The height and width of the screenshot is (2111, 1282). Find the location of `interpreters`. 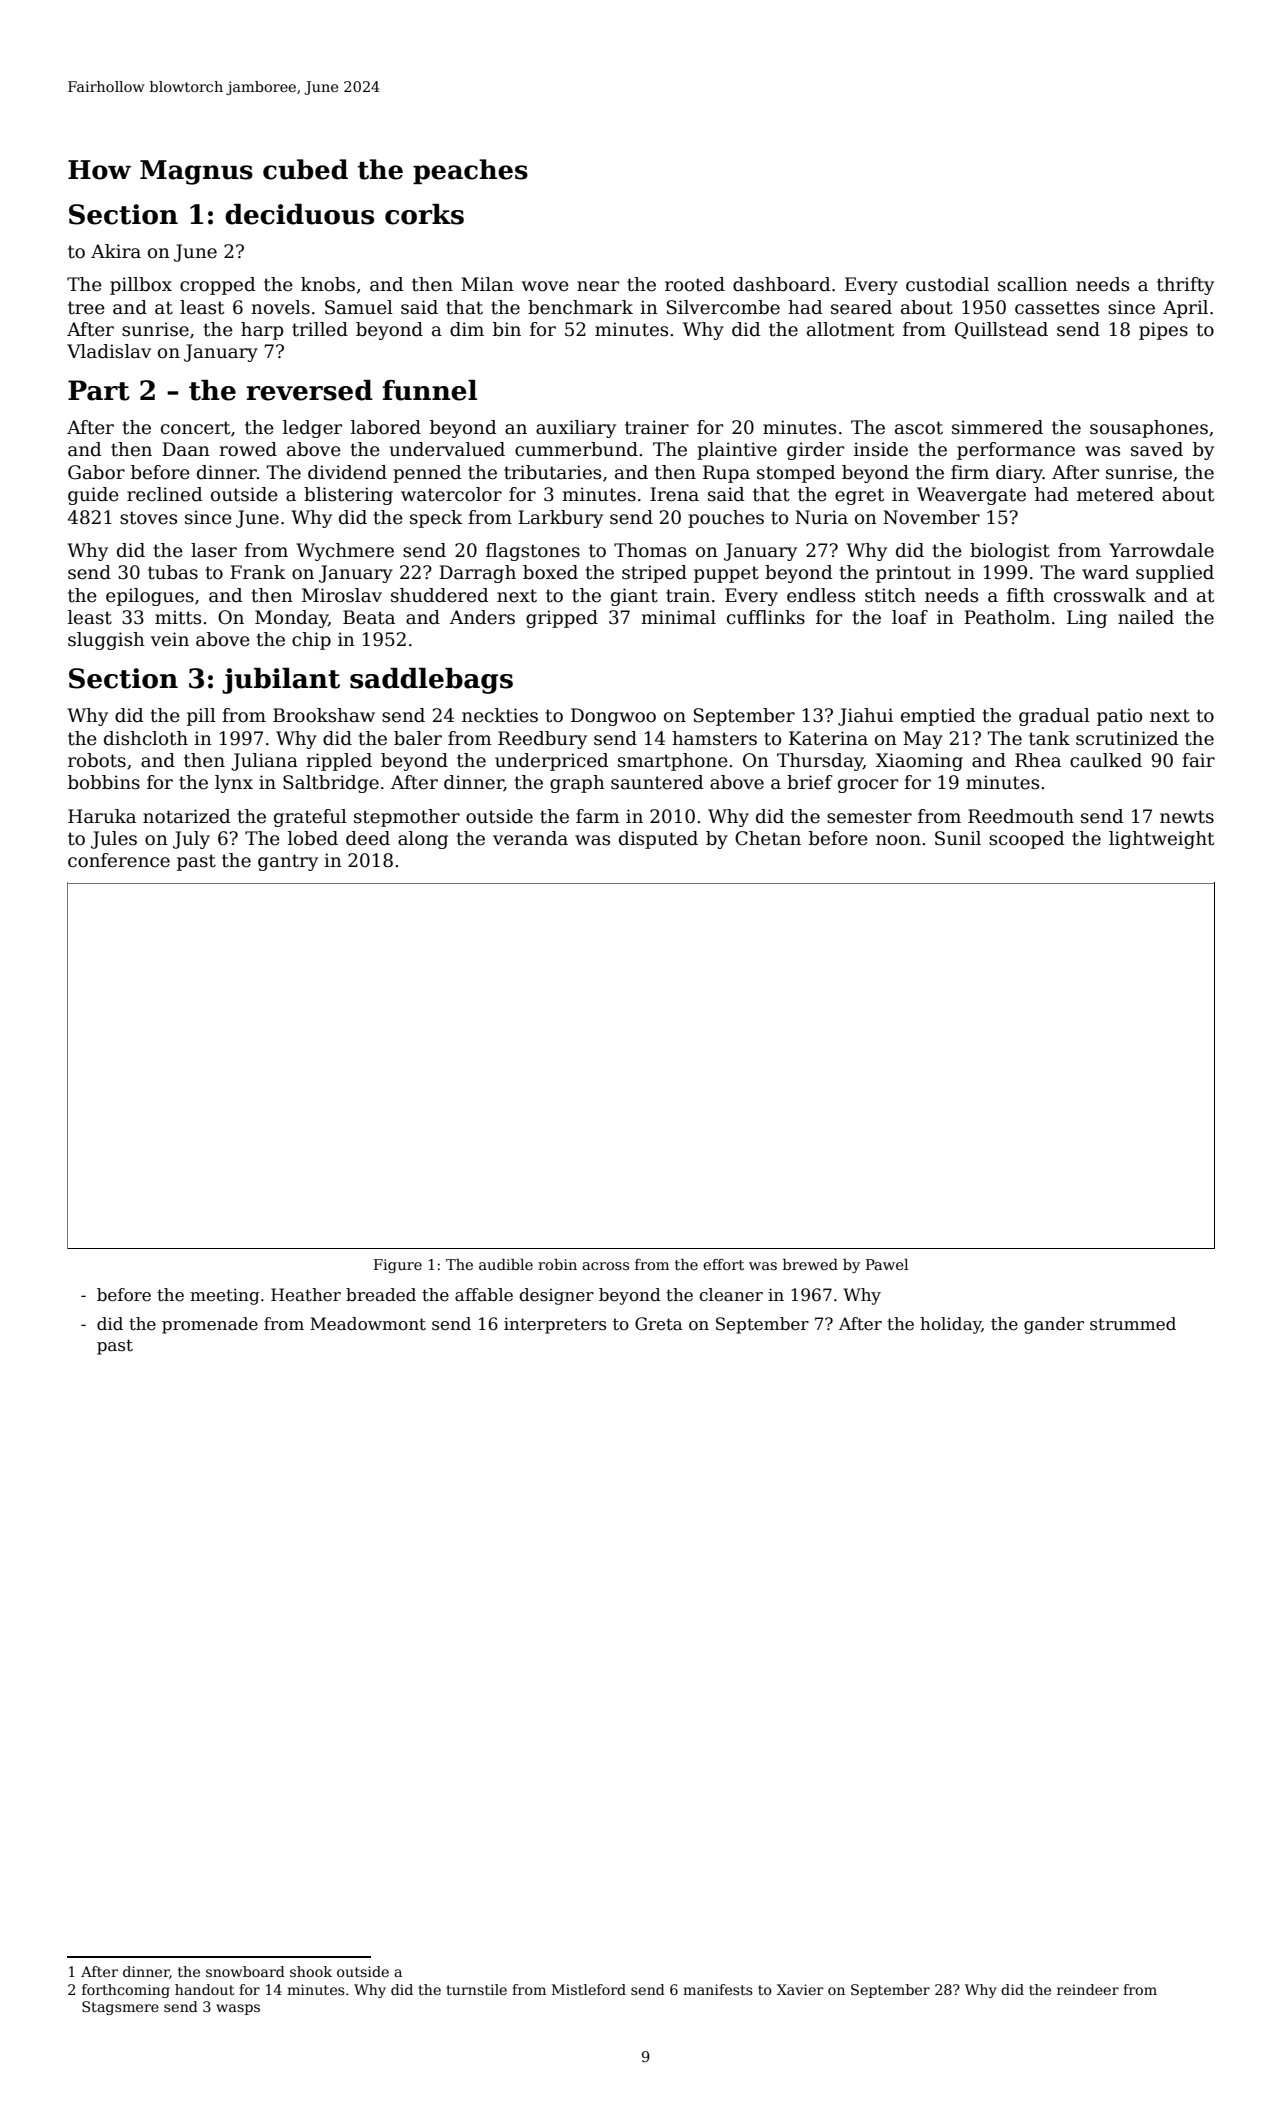

interpreters is located at coordinates (555, 1325).
